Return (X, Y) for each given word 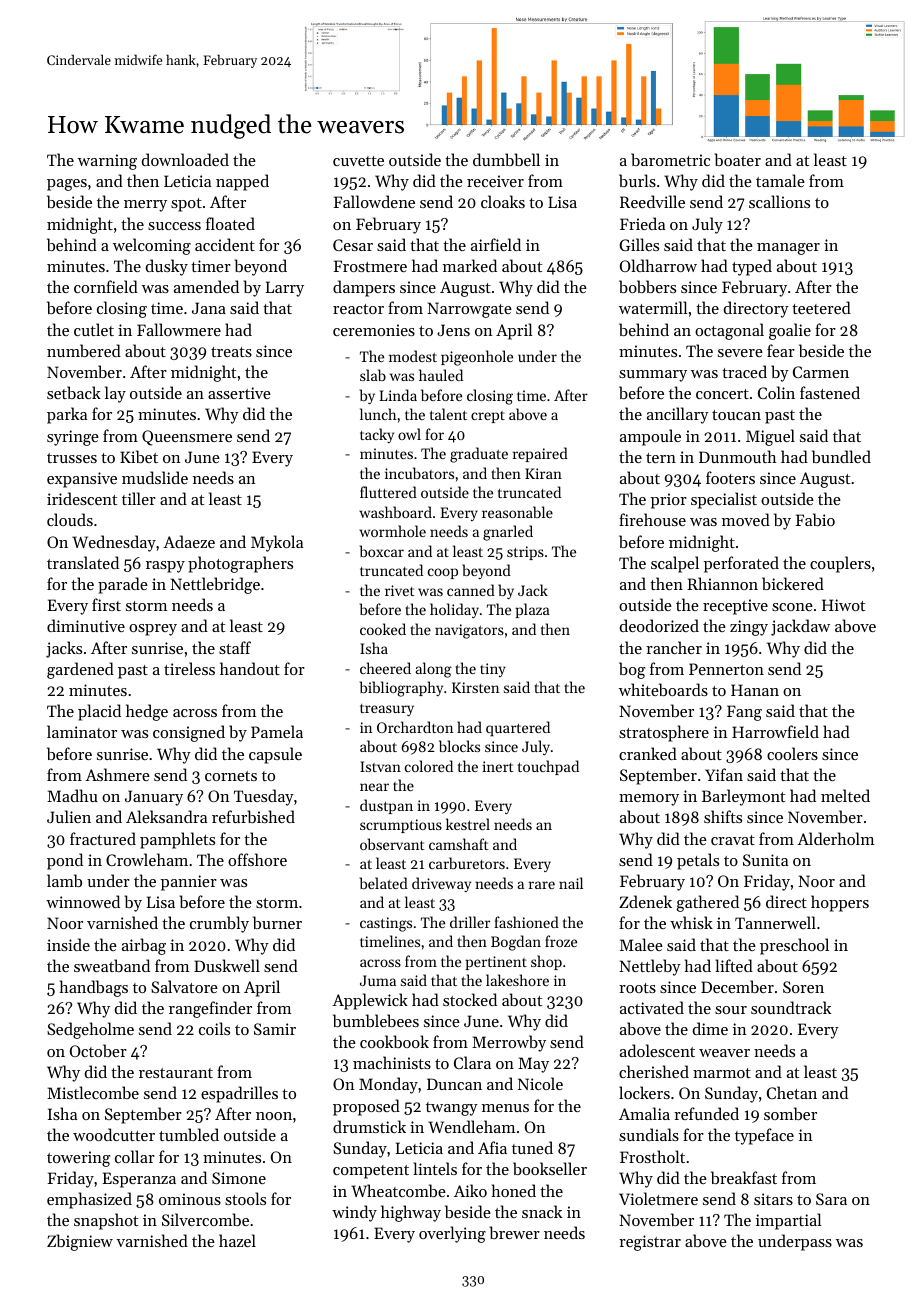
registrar (650, 1243)
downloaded (185, 159)
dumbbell (506, 159)
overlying (452, 1234)
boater (737, 159)
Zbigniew (80, 1242)
